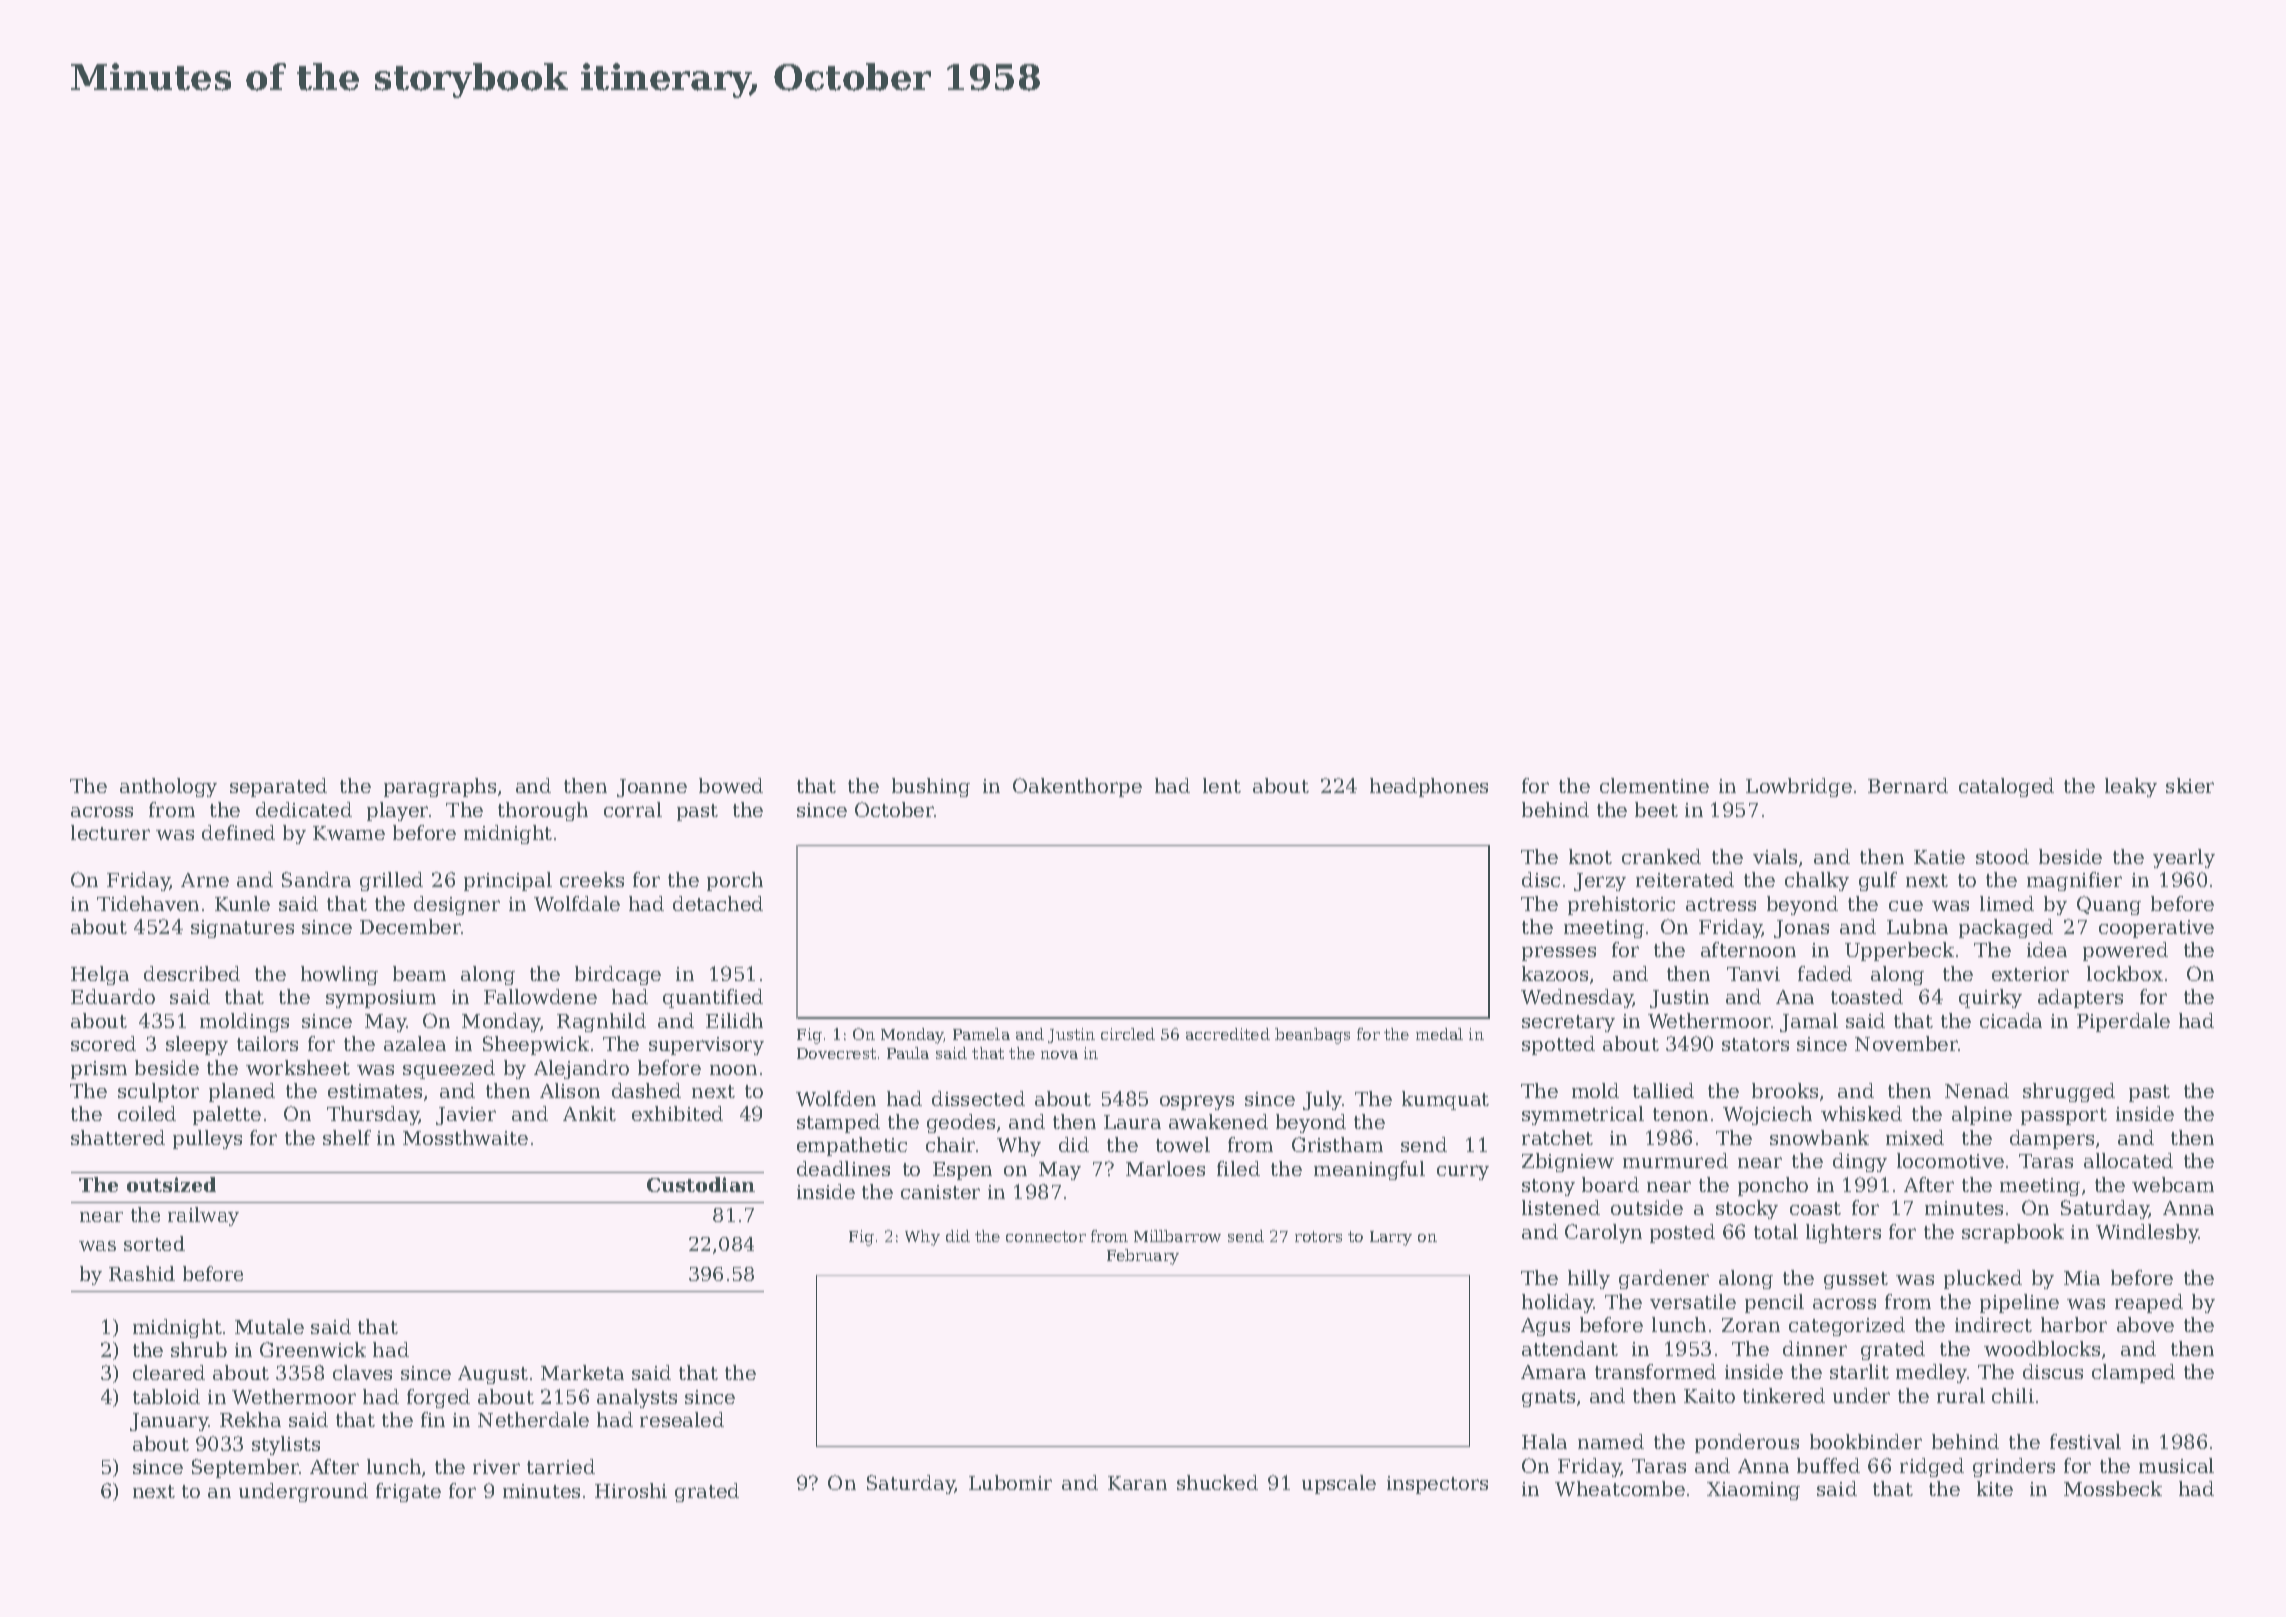  I want to click on azalea, so click(415, 1043).
